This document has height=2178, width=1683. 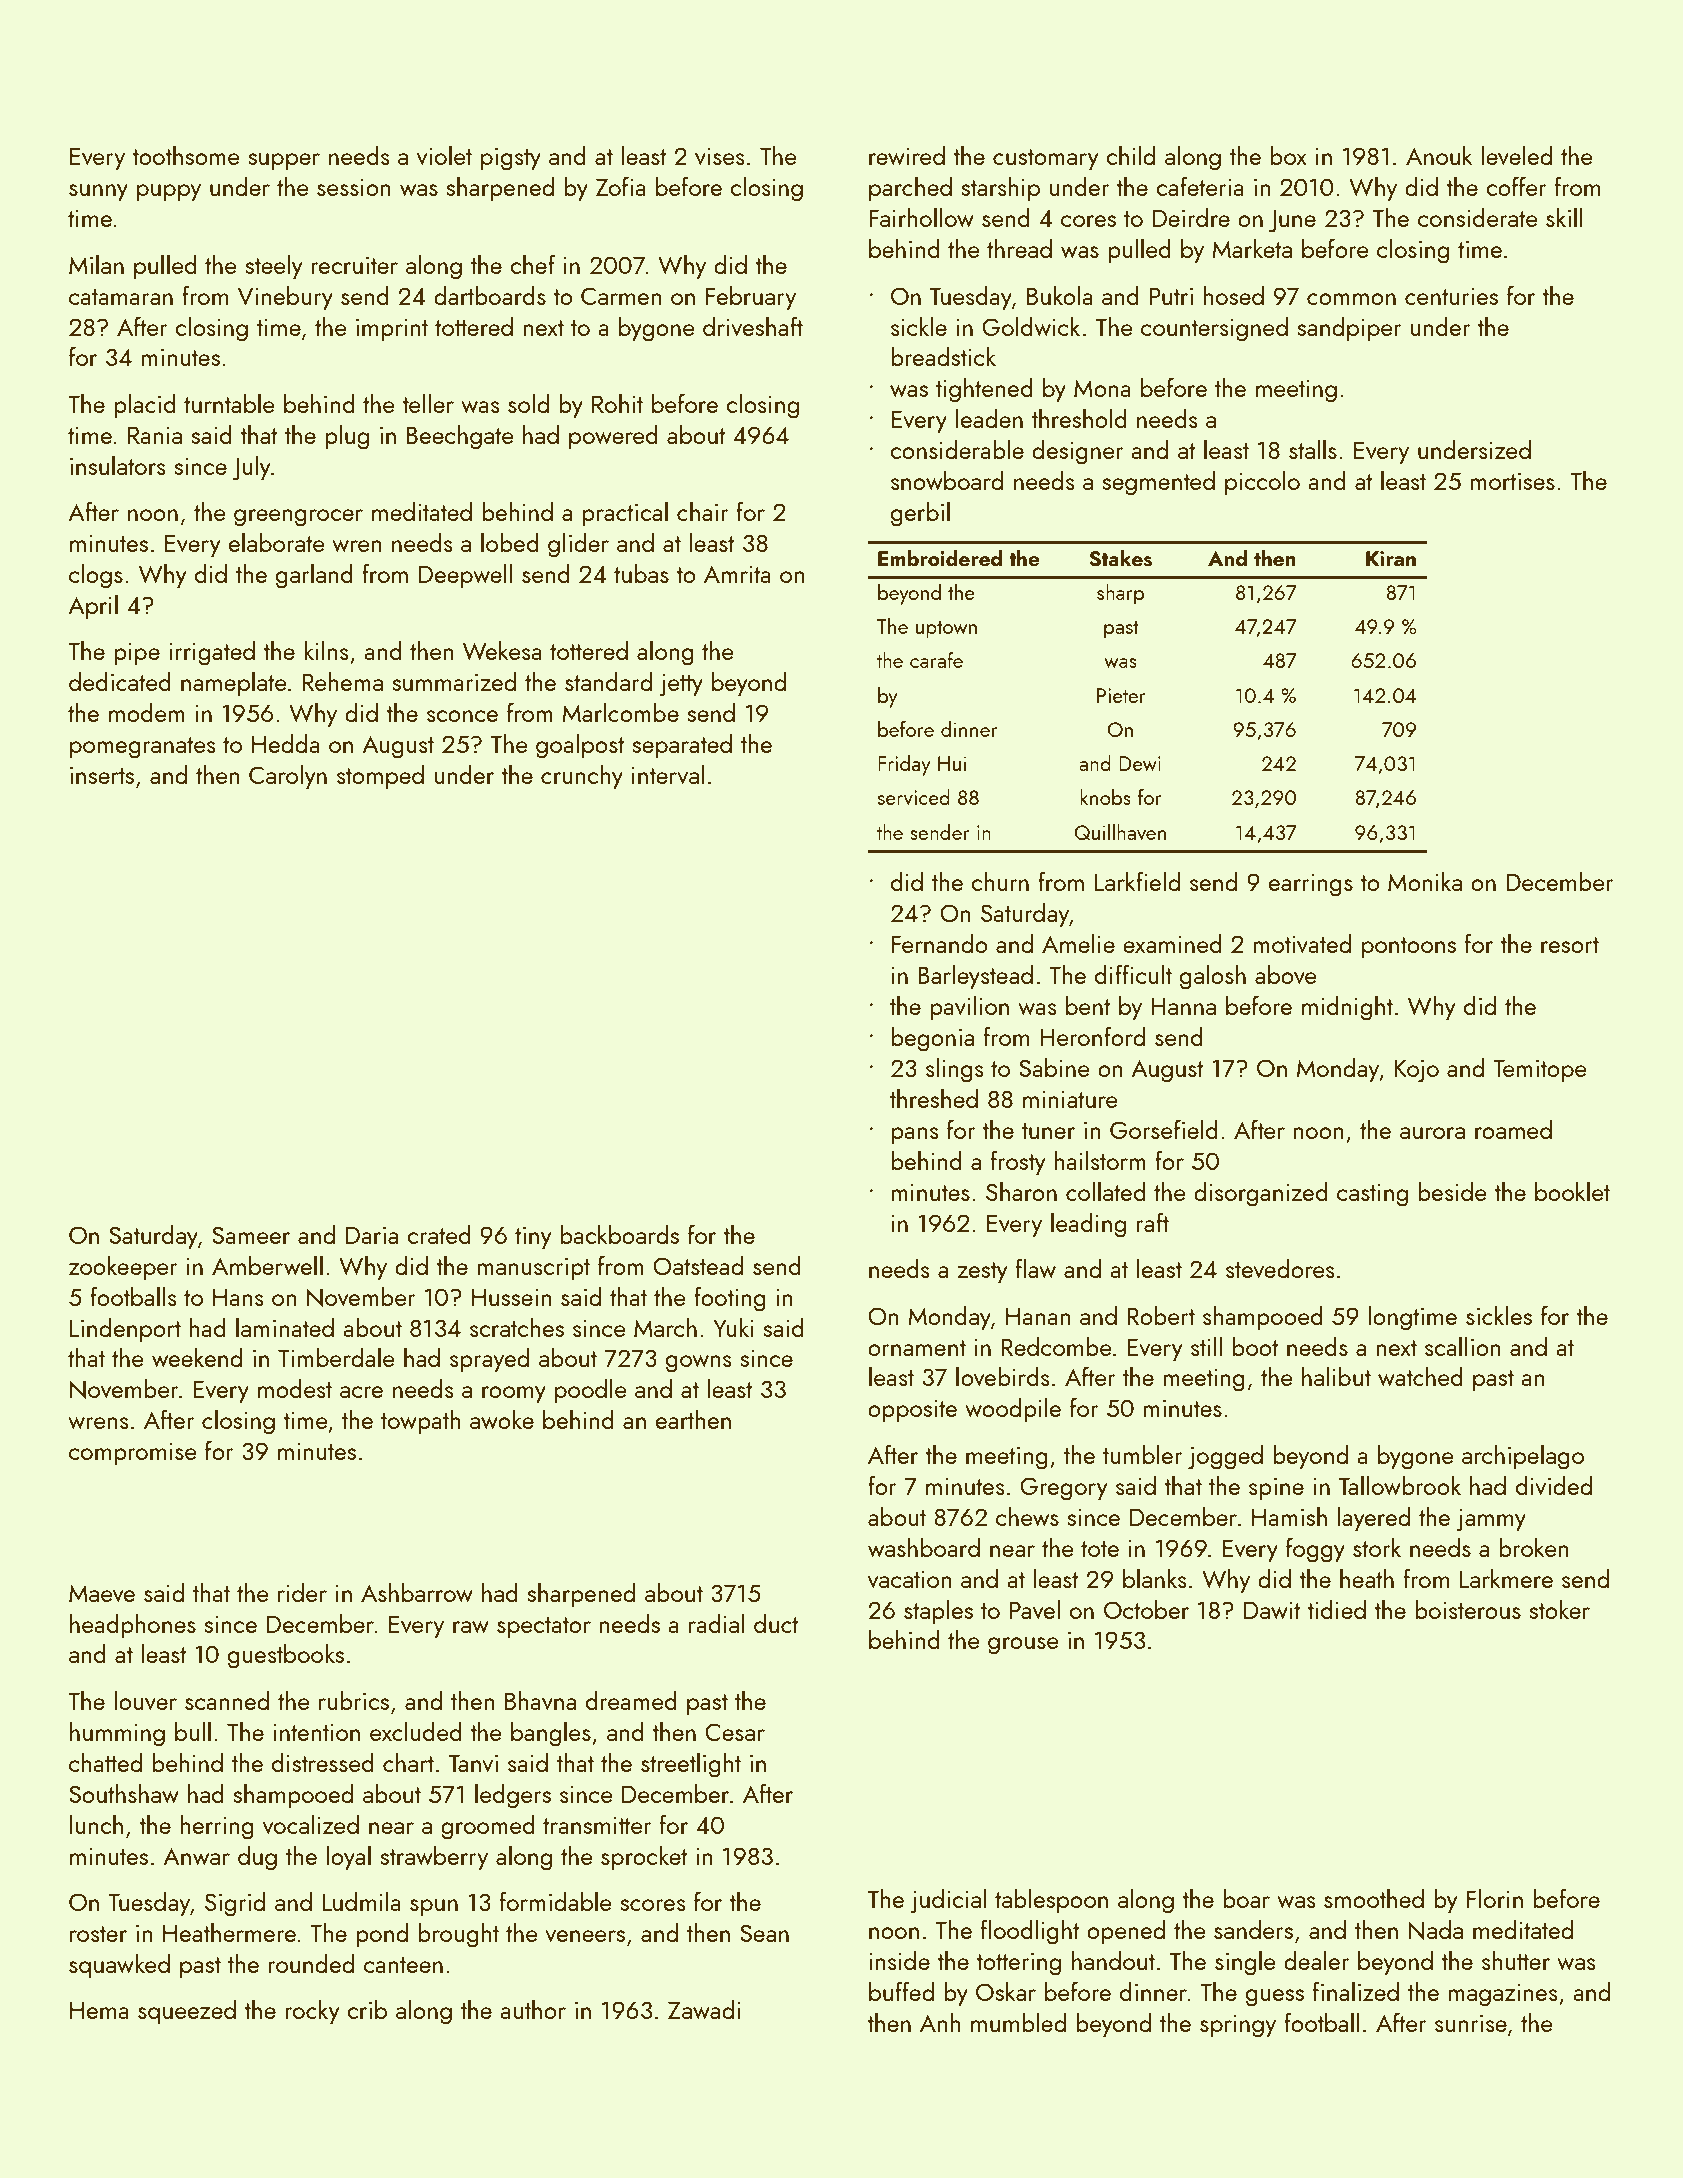 I want to click on rocky, so click(x=313, y=2012).
